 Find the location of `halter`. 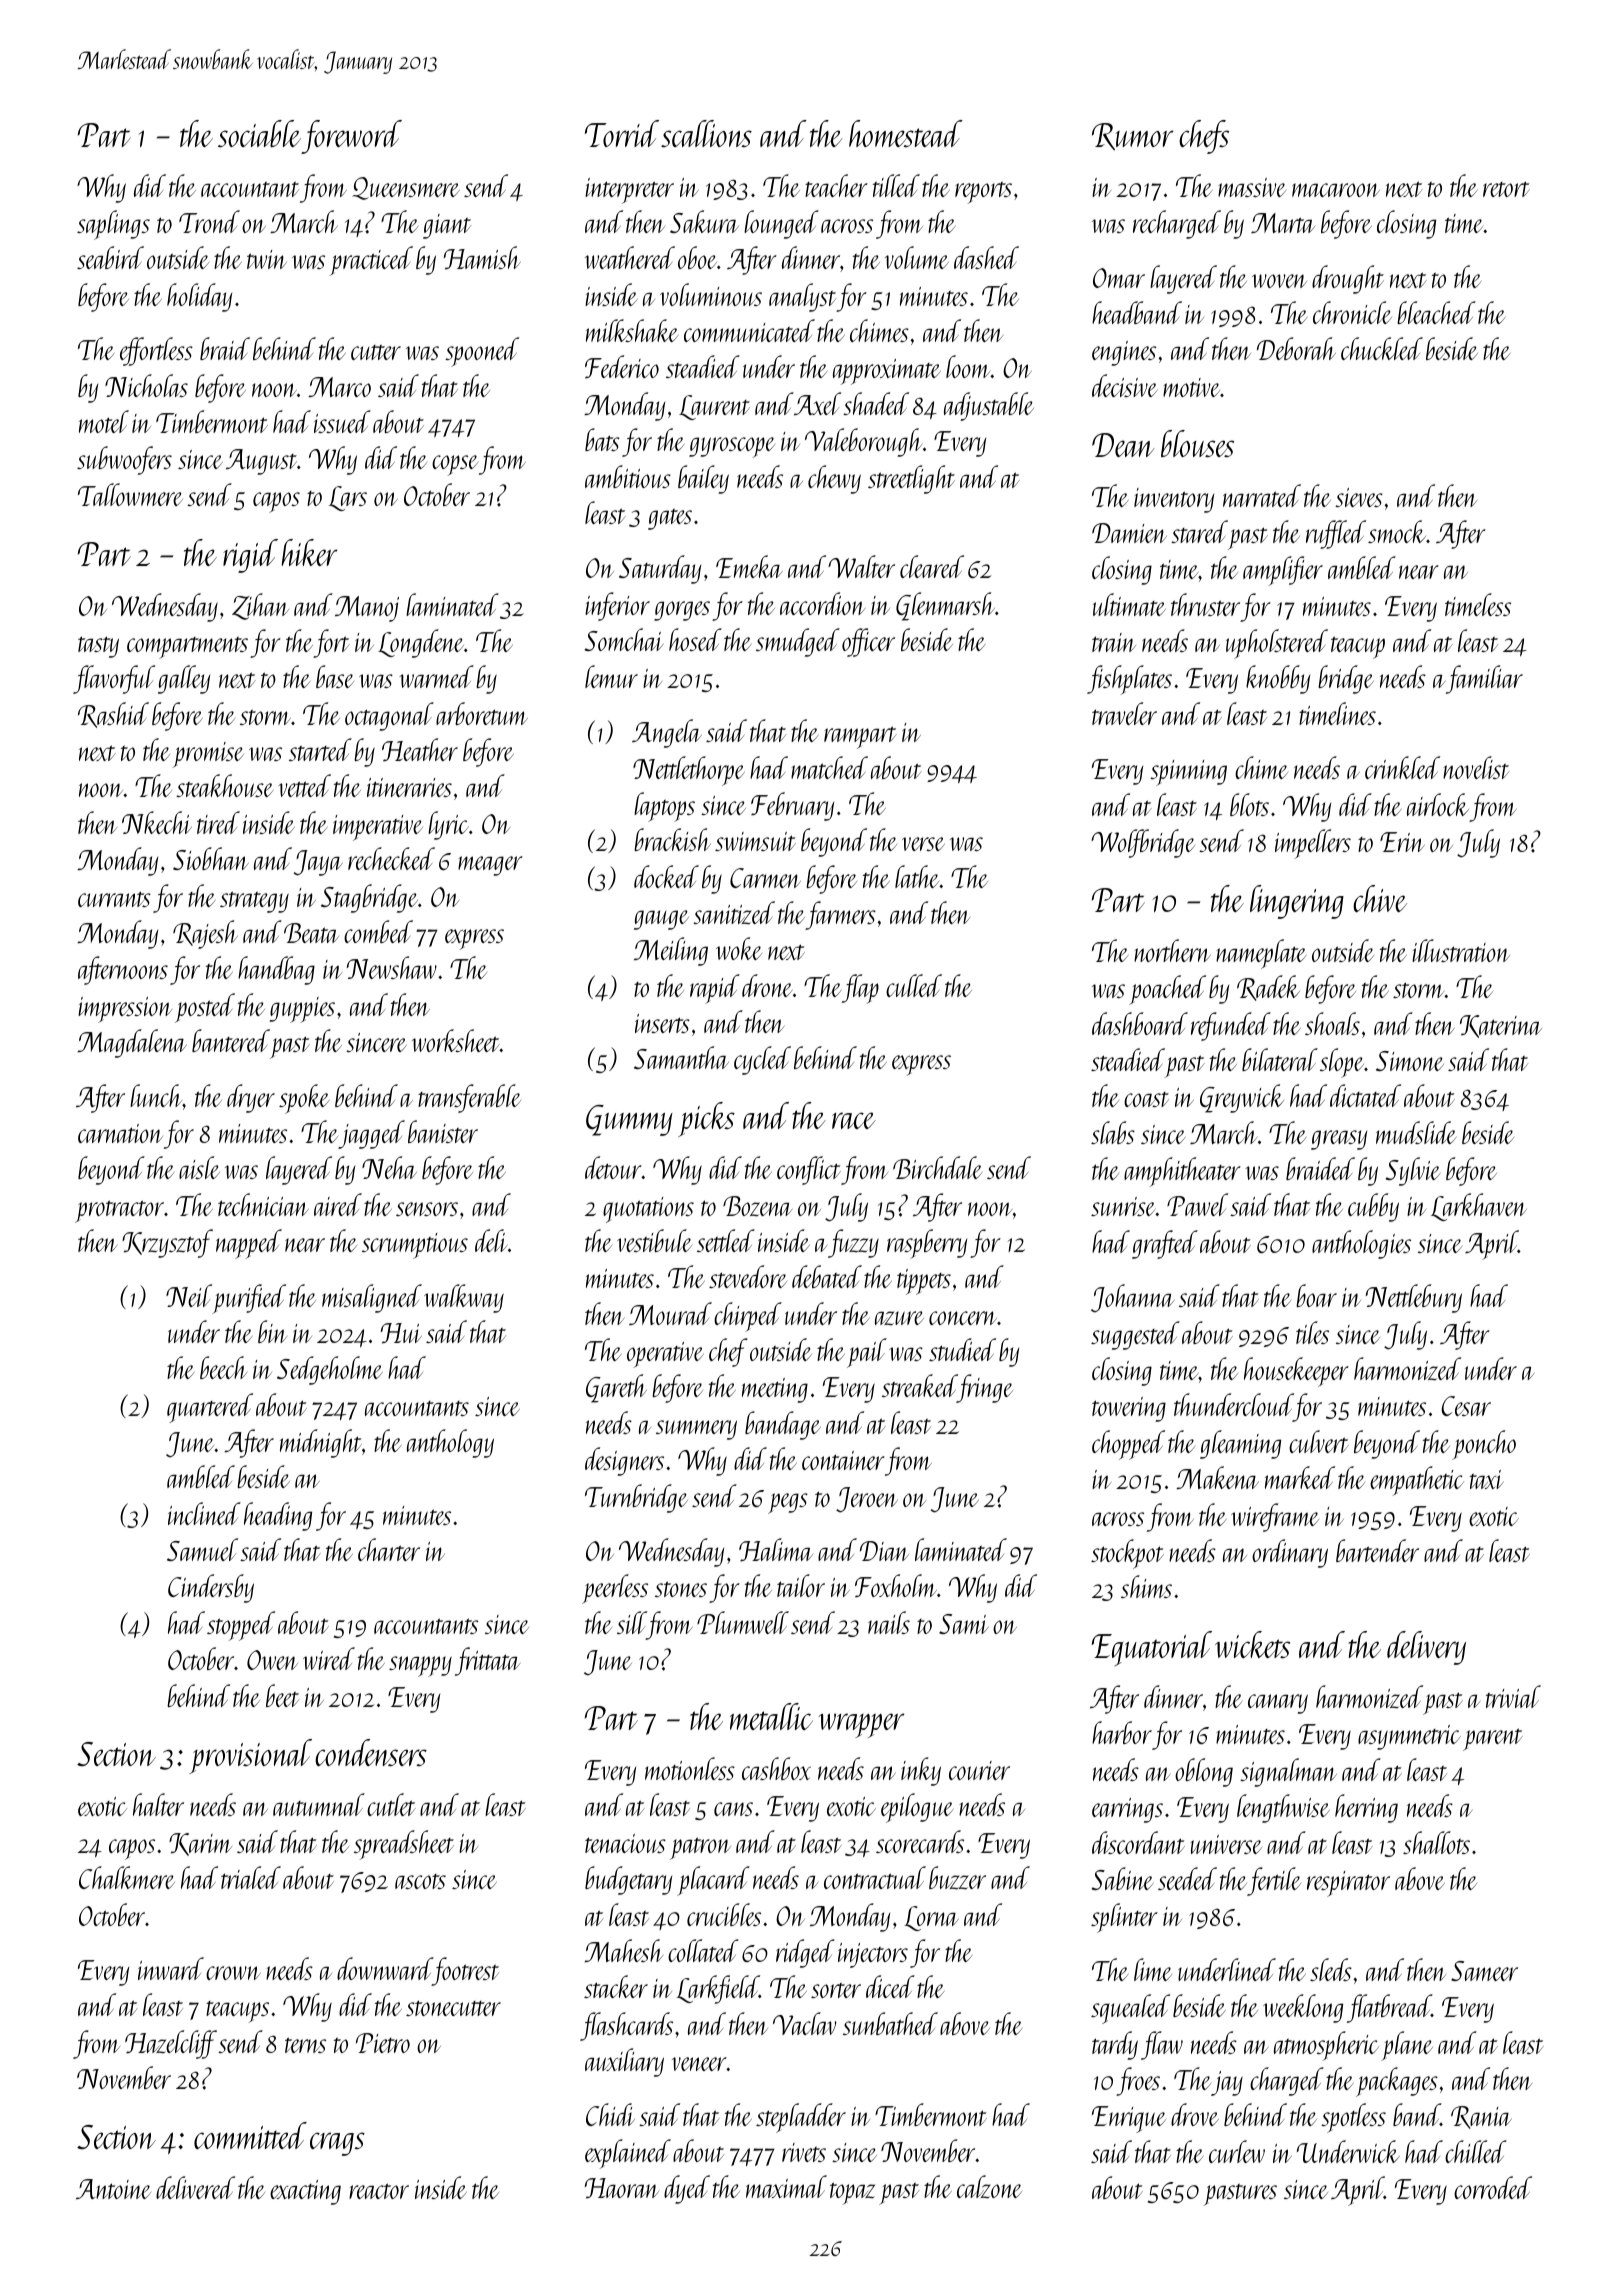

halter is located at coordinates (158, 1804).
